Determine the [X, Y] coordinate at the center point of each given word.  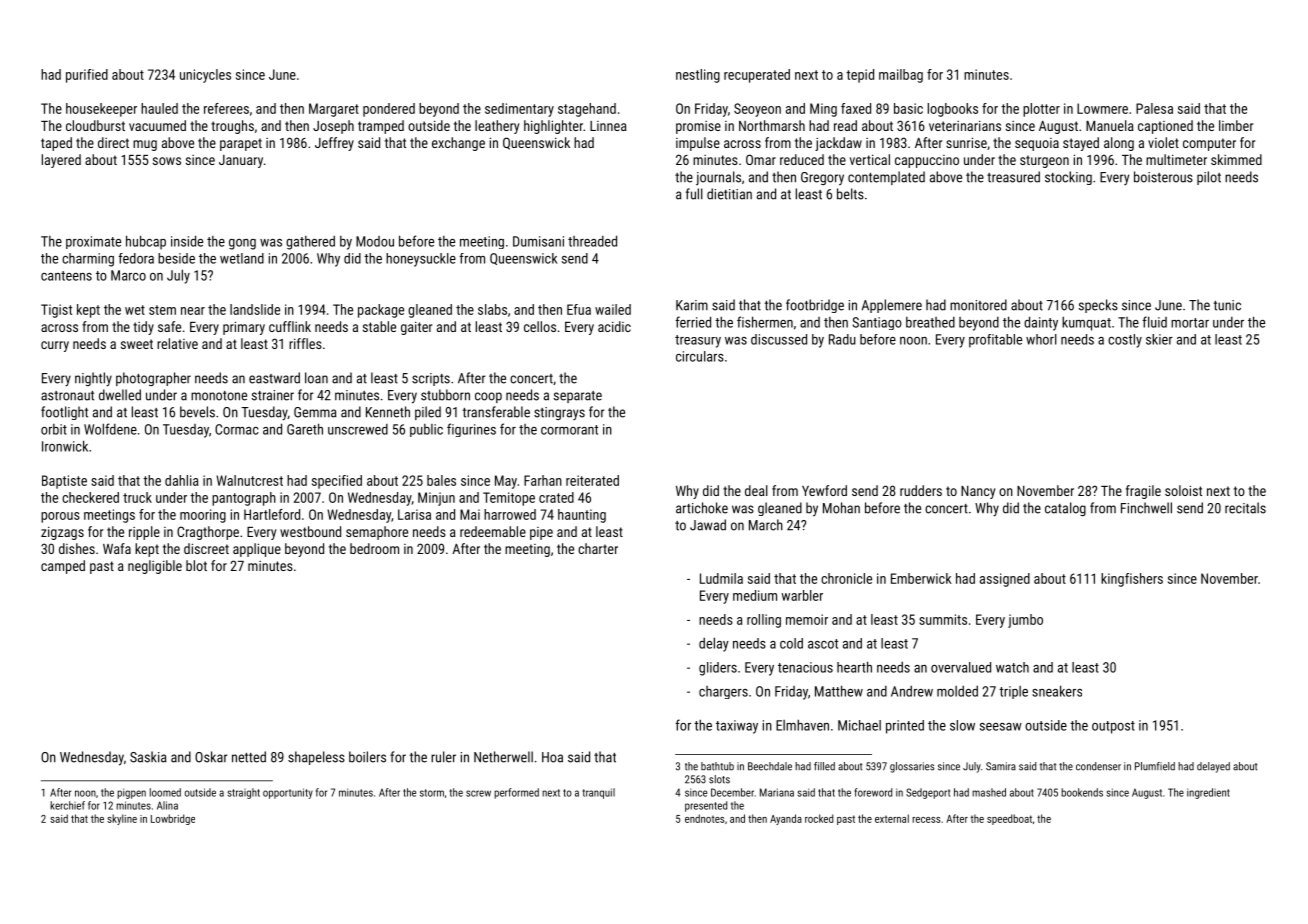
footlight [64, 413]
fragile [1143, 492]
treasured [1013, 177]
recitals [1245, 508]
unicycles [205, 76]
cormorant [569, 430]
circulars [700, 356]
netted [249, 757]
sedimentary [519, 110]
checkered [90, 497]
